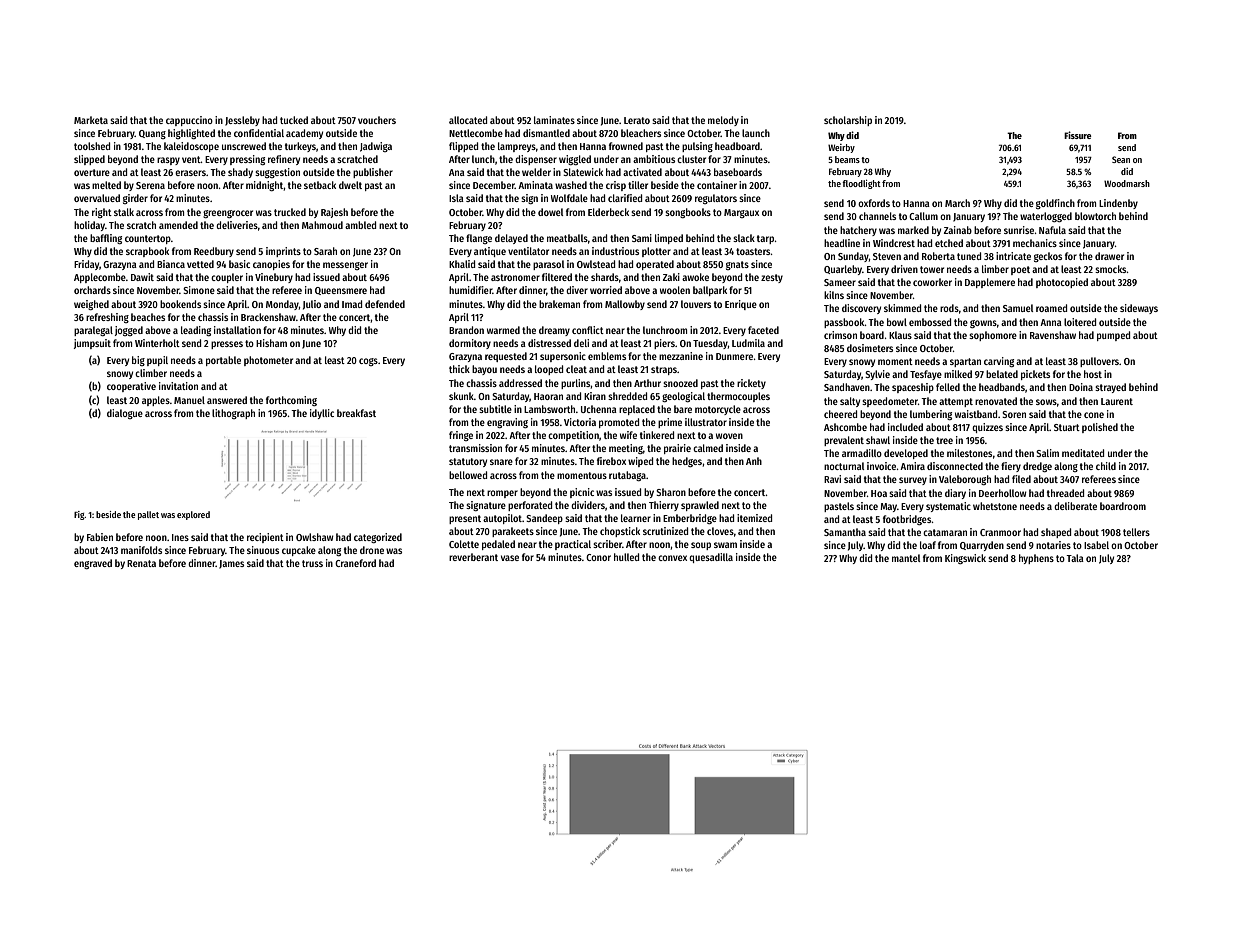 The image size is (1233, 952). Describe the element at coordinates (1020, 270) in the page. I see `poet` at that location.
